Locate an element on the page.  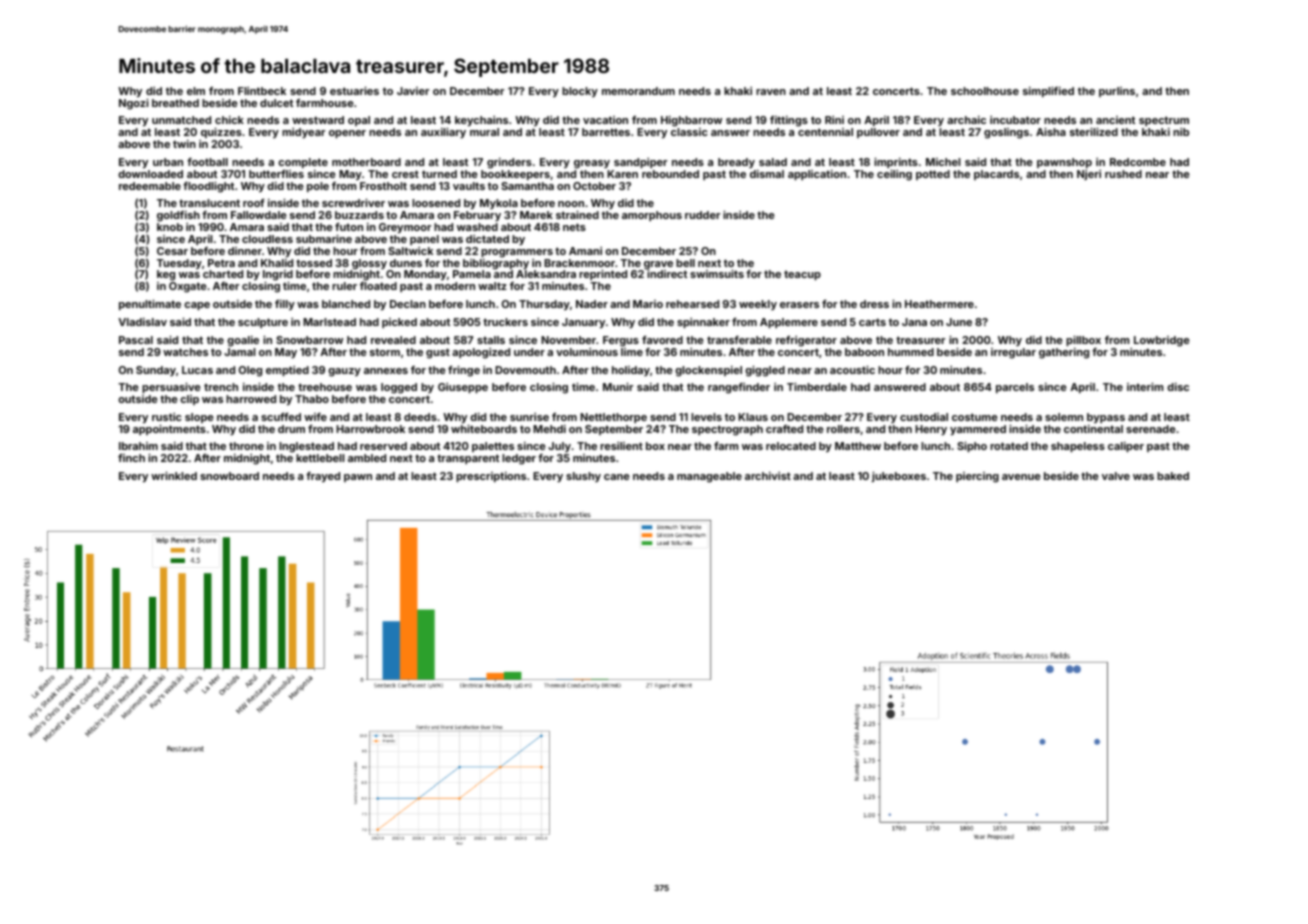
watches is located at coordinates (185, 352).
